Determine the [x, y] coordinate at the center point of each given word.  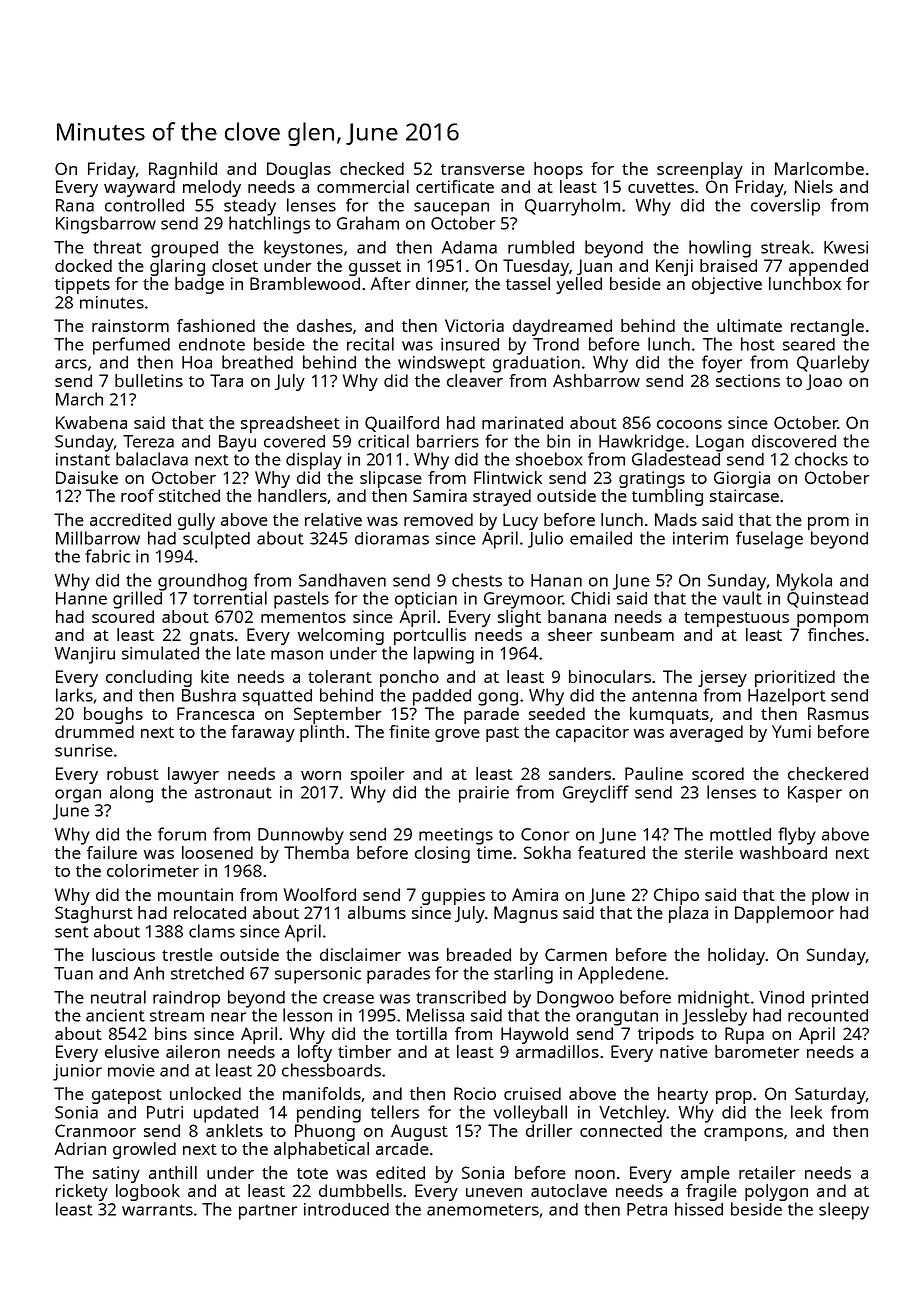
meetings [456, 836]
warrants [157, 1210]
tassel [528, 283]
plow [830, 896]
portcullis [430, 636]
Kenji [674, 267]
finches [836, 634]
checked [372, 168]
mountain [195, 894]
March [79, 399]
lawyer [193, 775]
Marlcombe [819, 168]
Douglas [299, 170]
